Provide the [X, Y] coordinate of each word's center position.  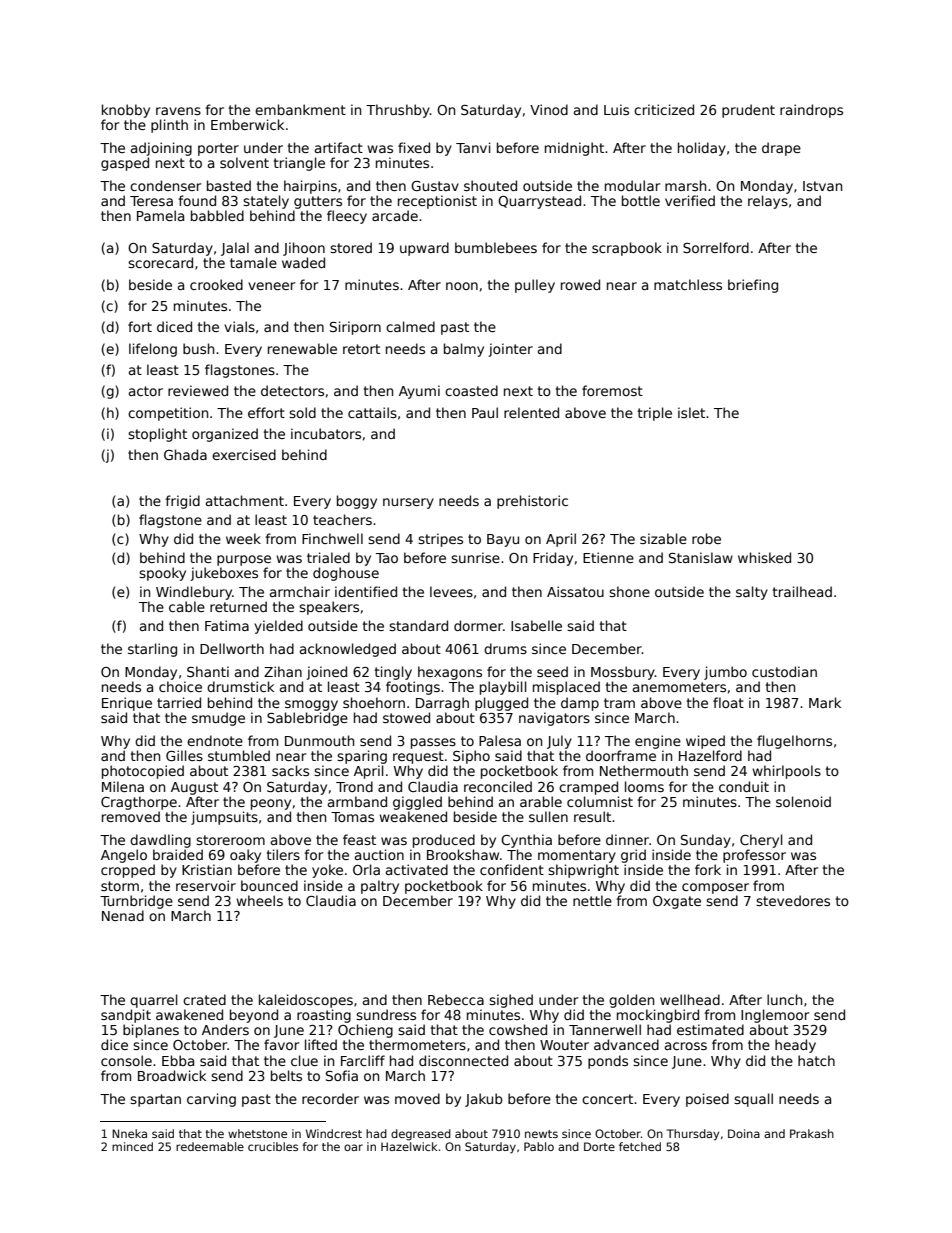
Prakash [812, 1133]
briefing [753, 286]
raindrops [811, 111]
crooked [216, 284]
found [197, 200]
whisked [764, 557]
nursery [408, 503]
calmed [410, 326]
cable [187, 606]
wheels [259, 900]
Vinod [549, 109]
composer [715, 888]
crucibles [273, 1146]
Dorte [599, 1146]
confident [512, 869]
